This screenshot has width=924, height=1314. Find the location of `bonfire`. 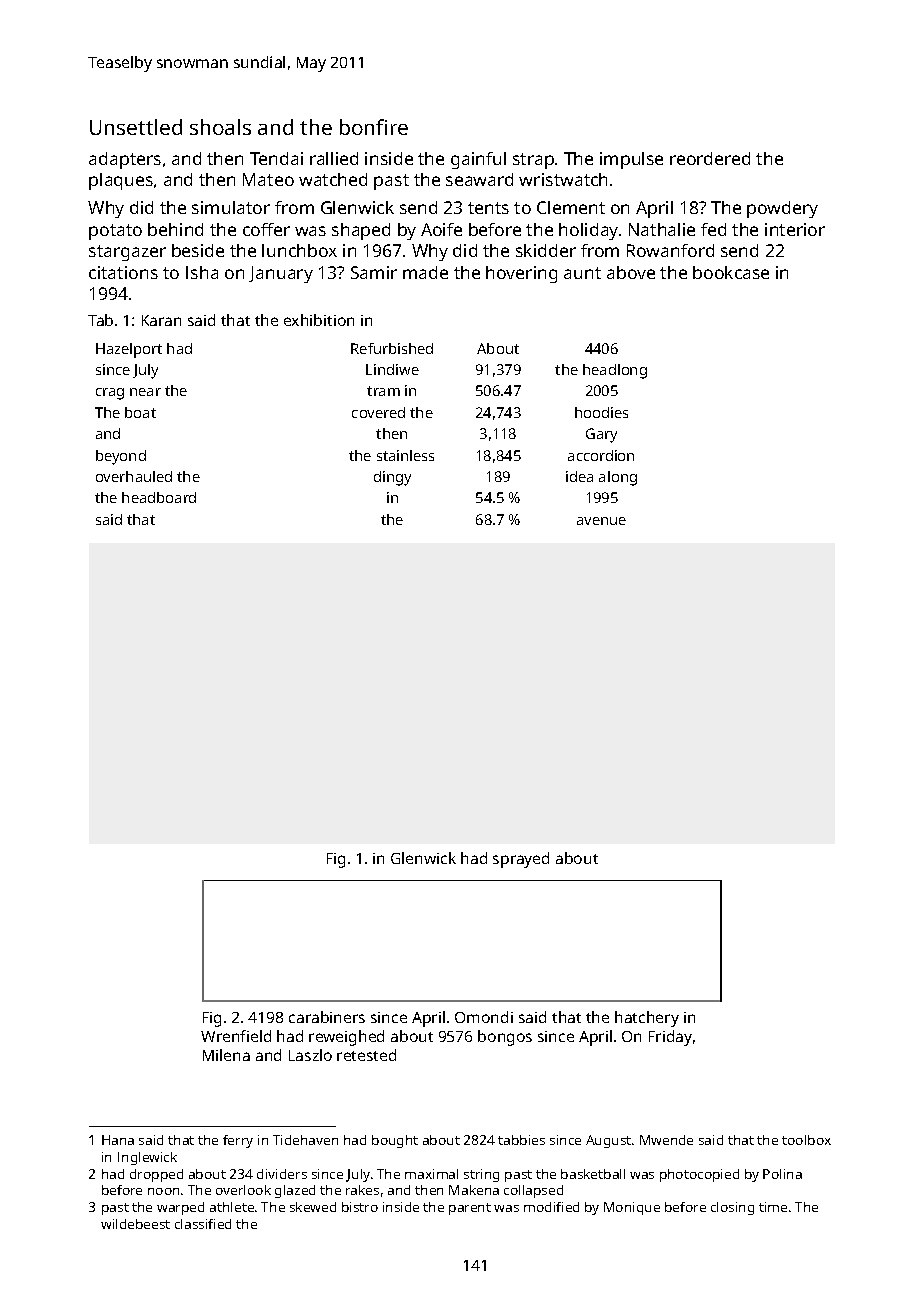

bonfire is located at coordinates (374, 127).
